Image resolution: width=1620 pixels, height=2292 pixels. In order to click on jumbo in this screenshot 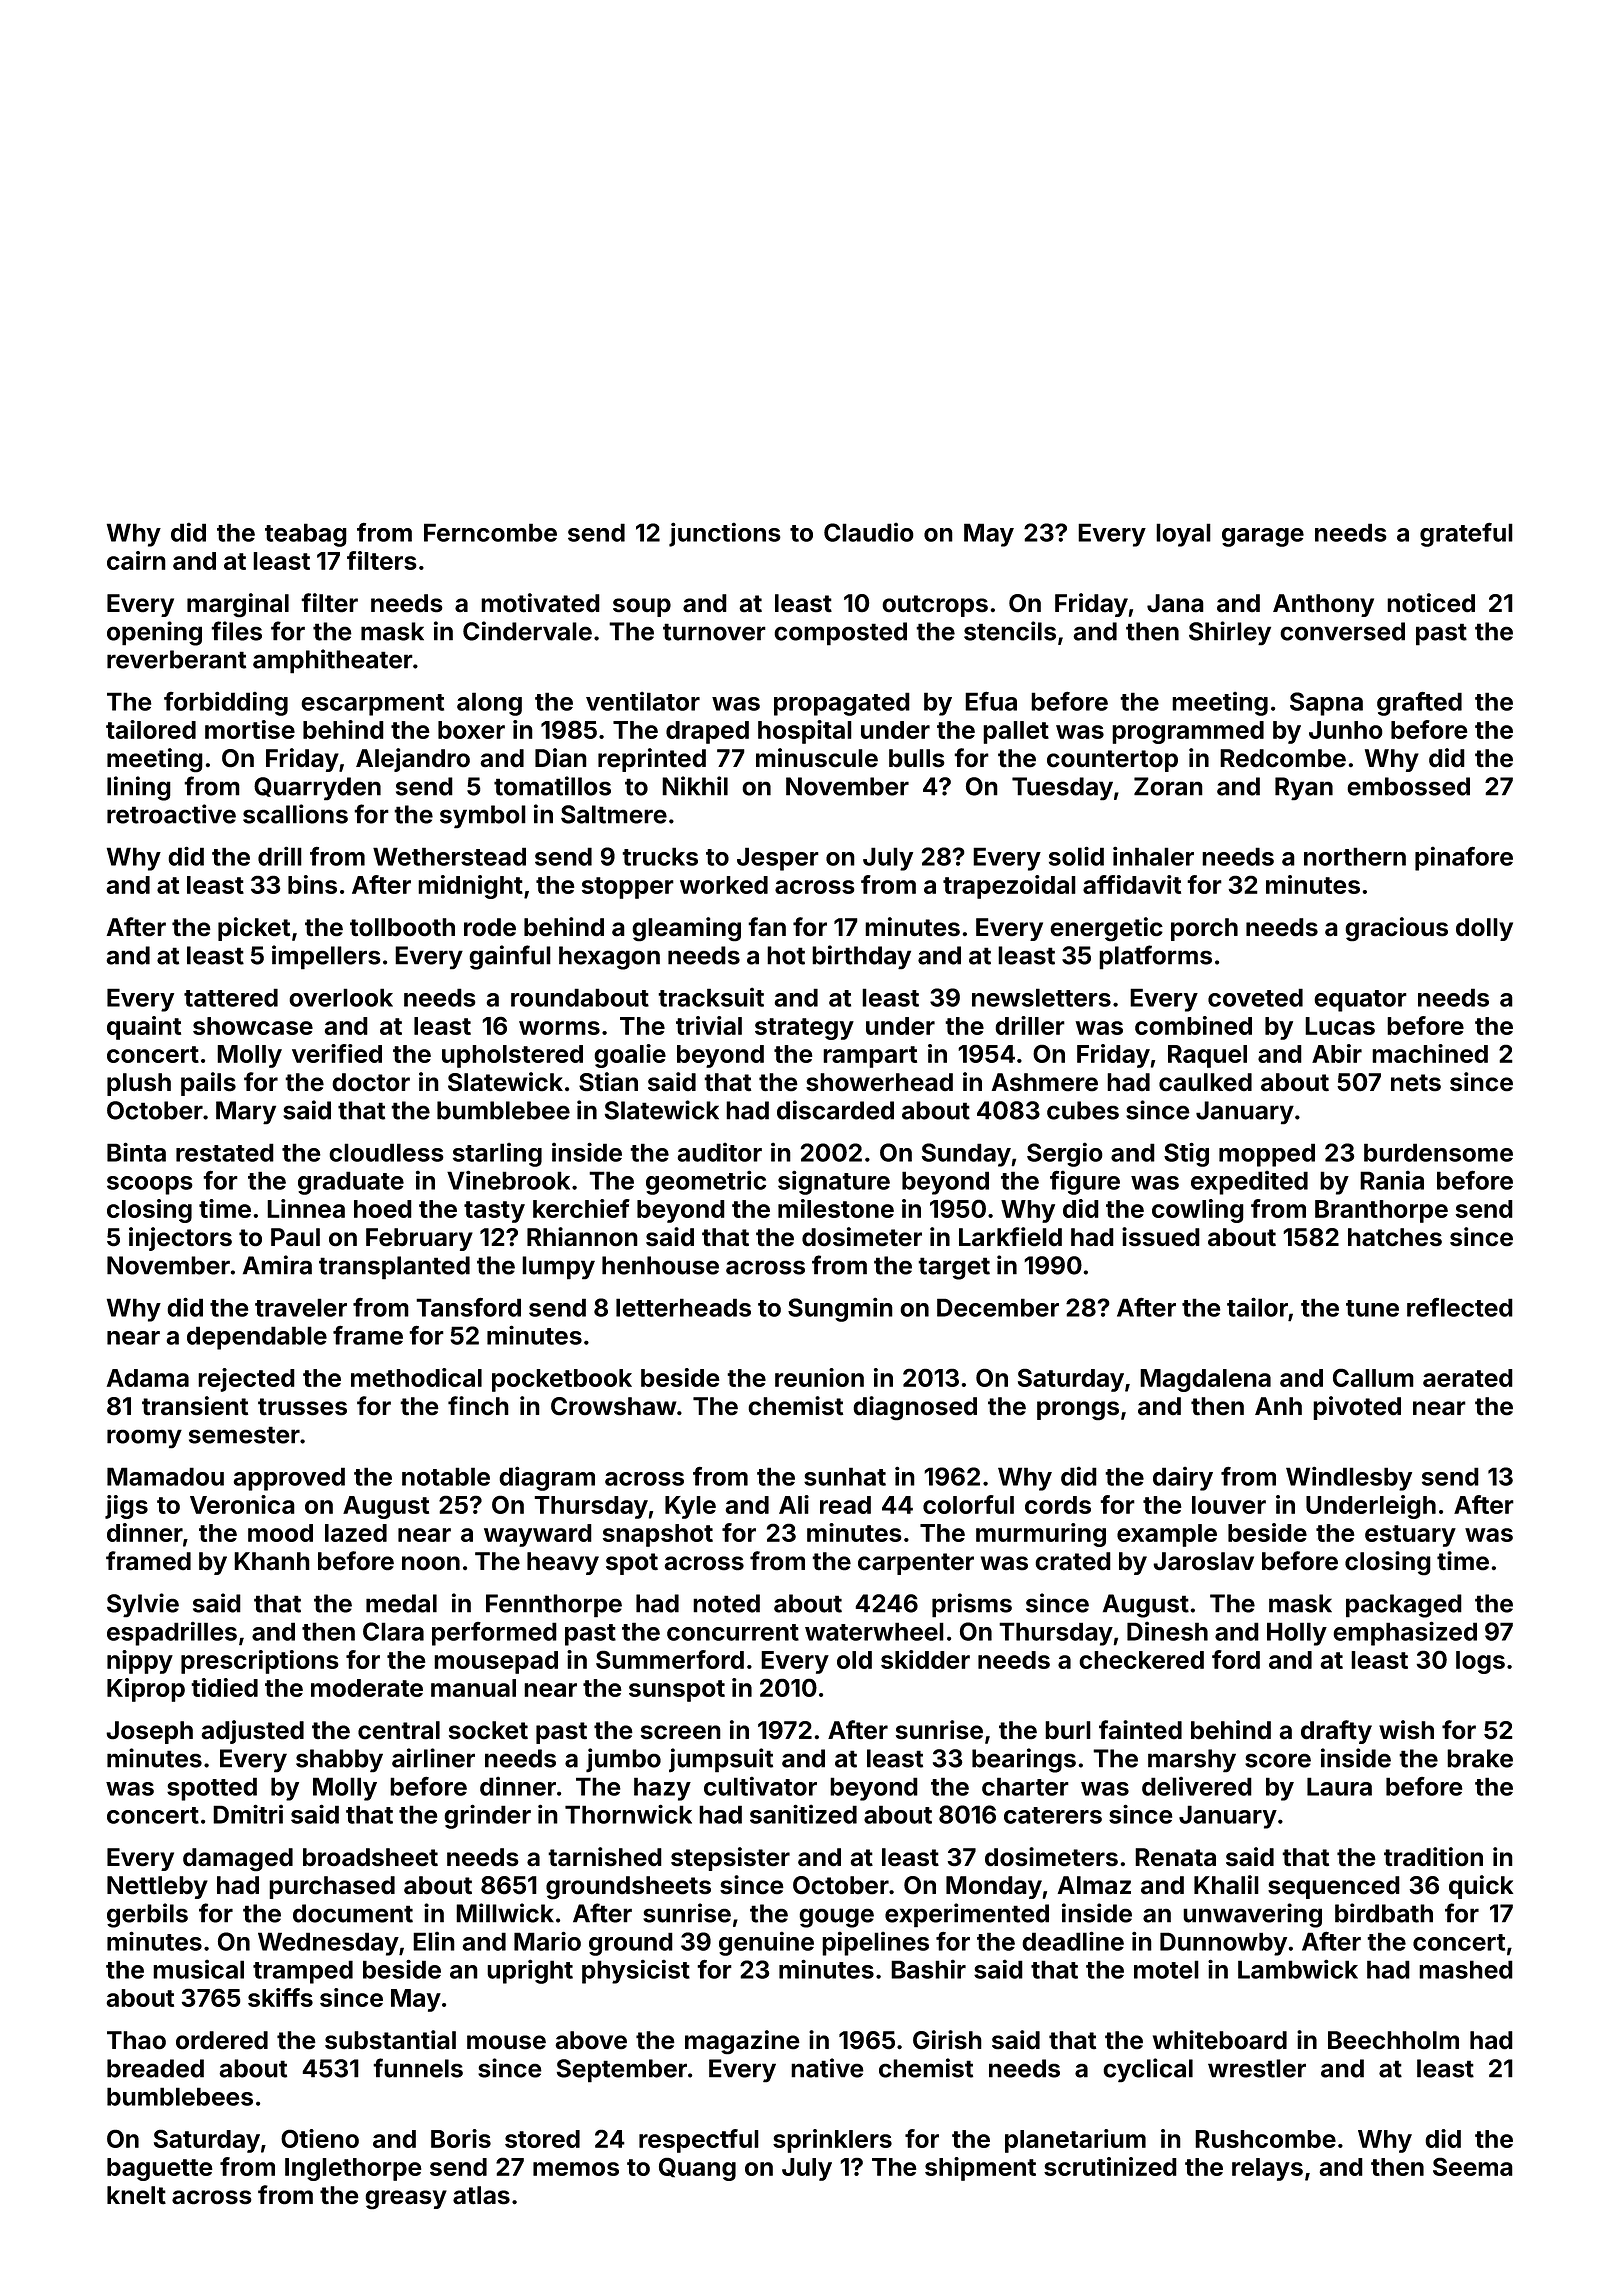, I will do `click(623, 1760)`.
